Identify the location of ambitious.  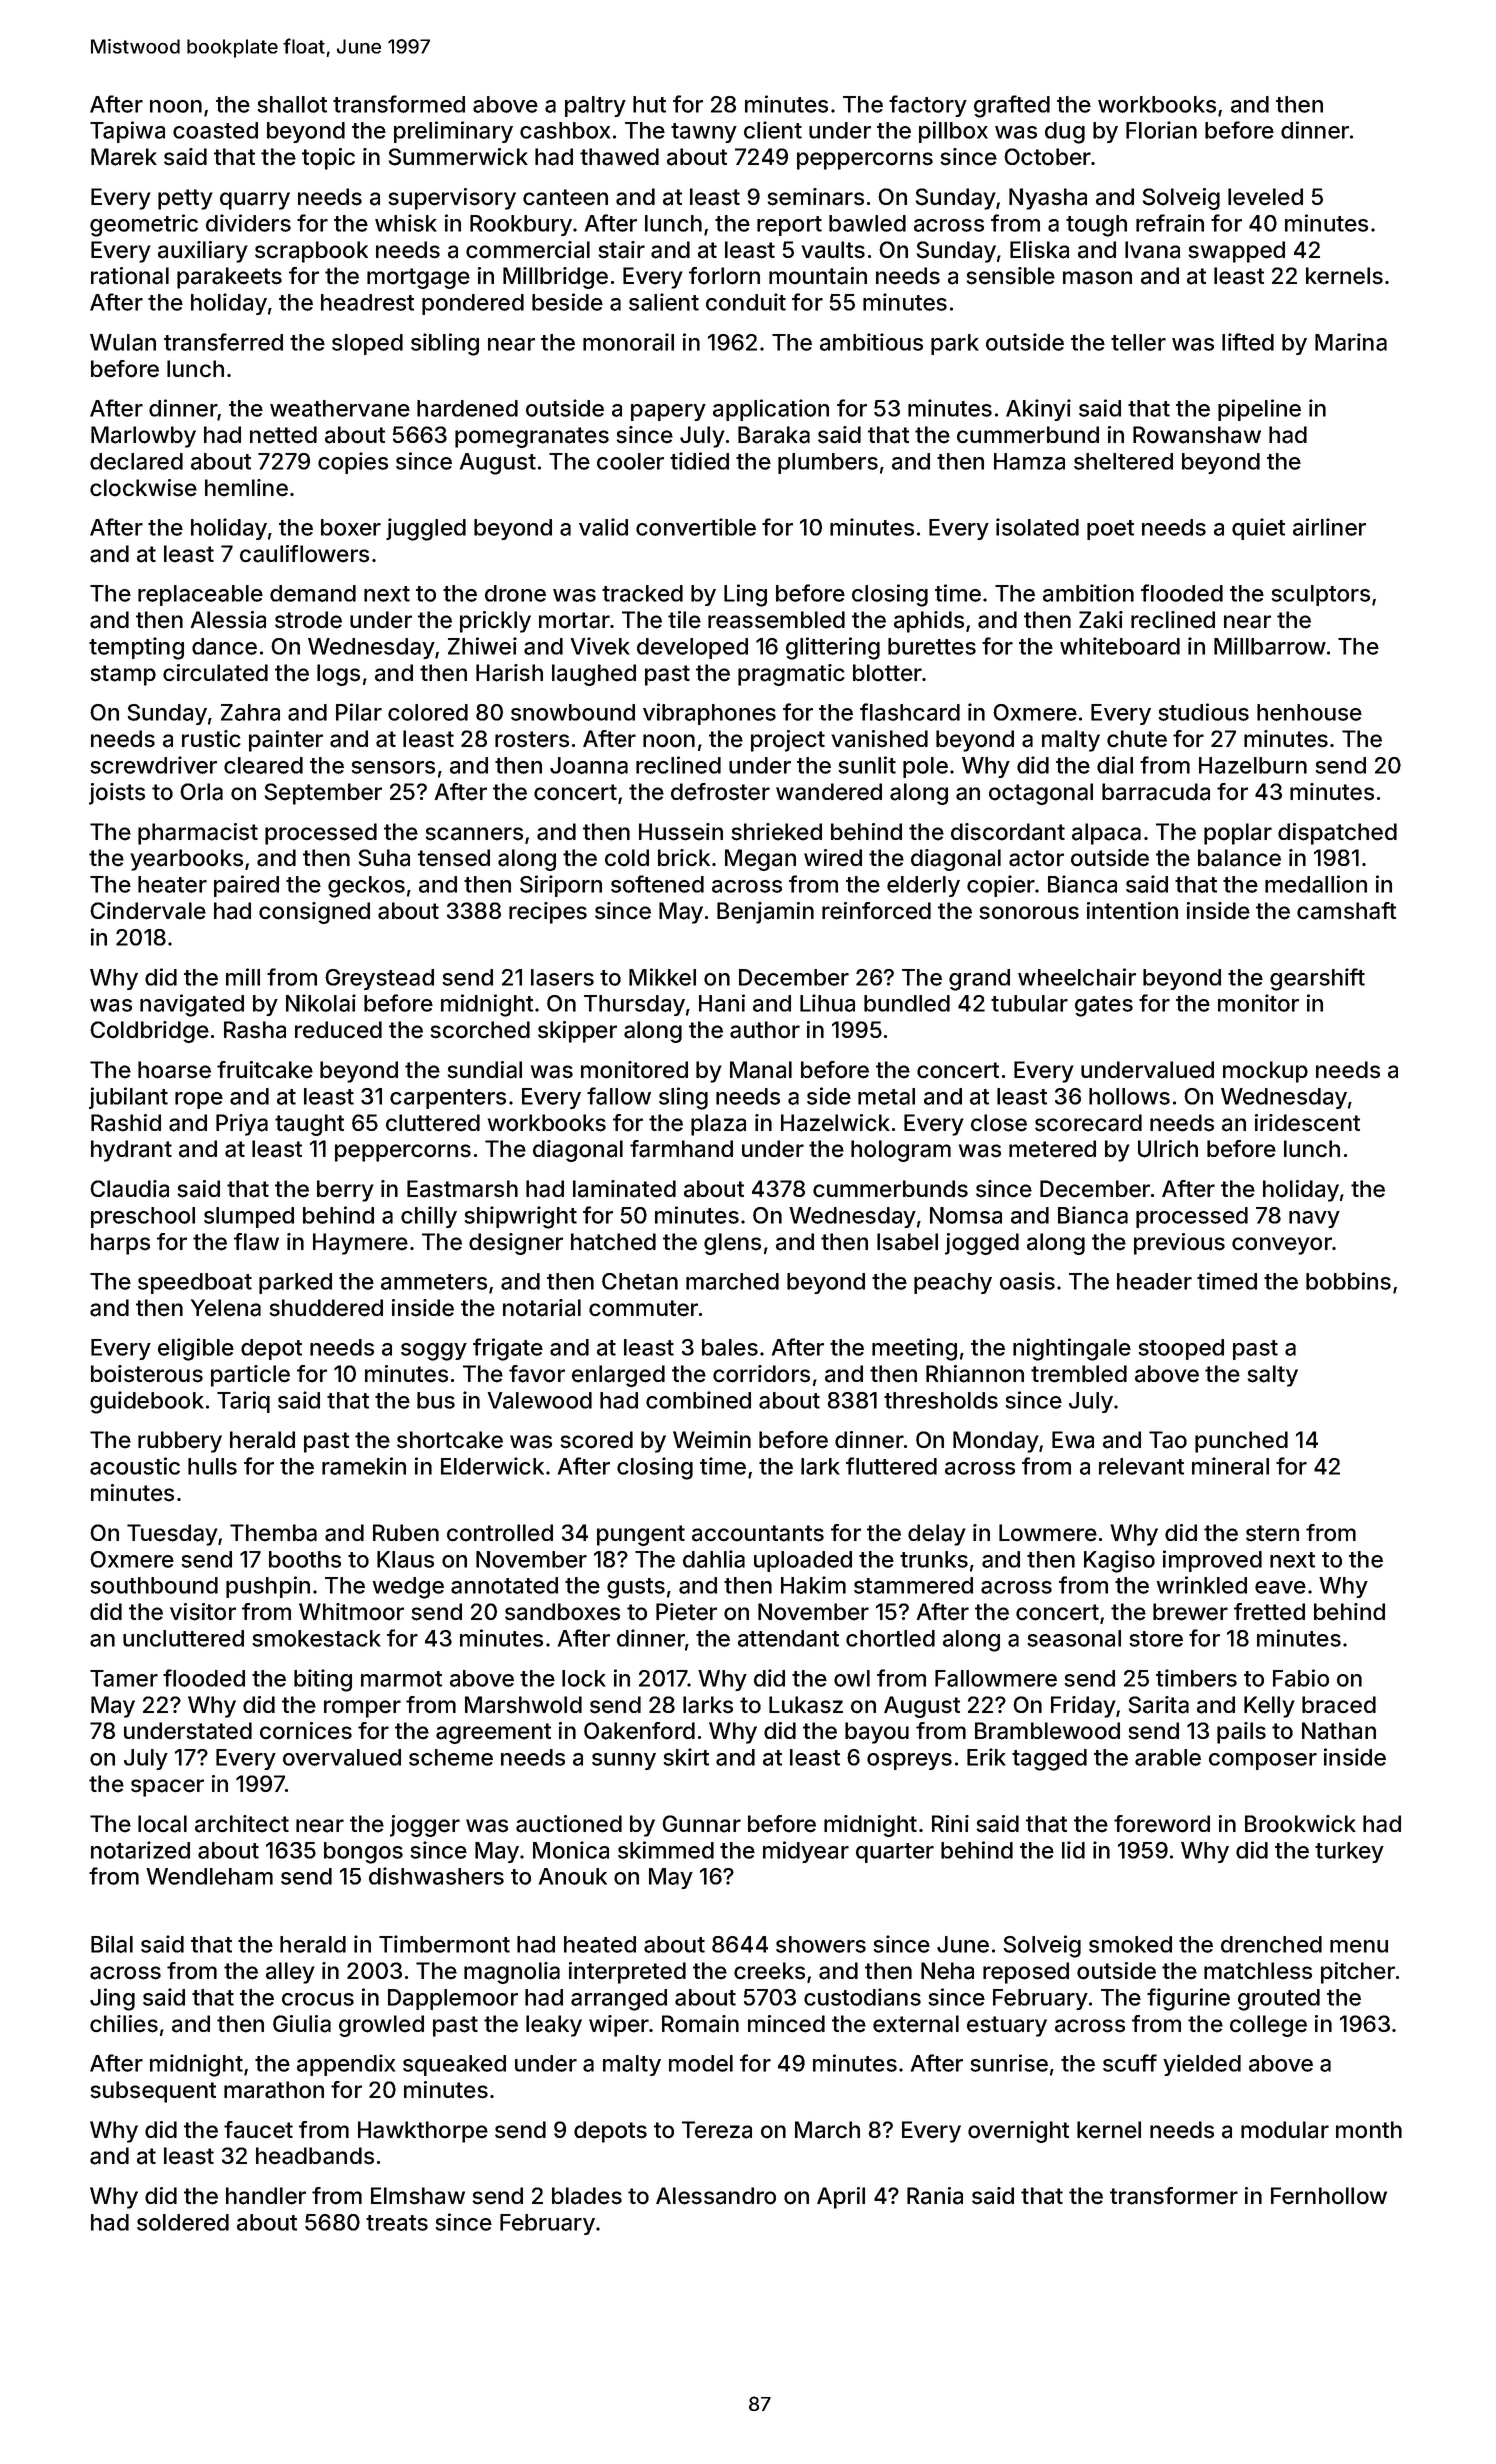
(871, 342).
